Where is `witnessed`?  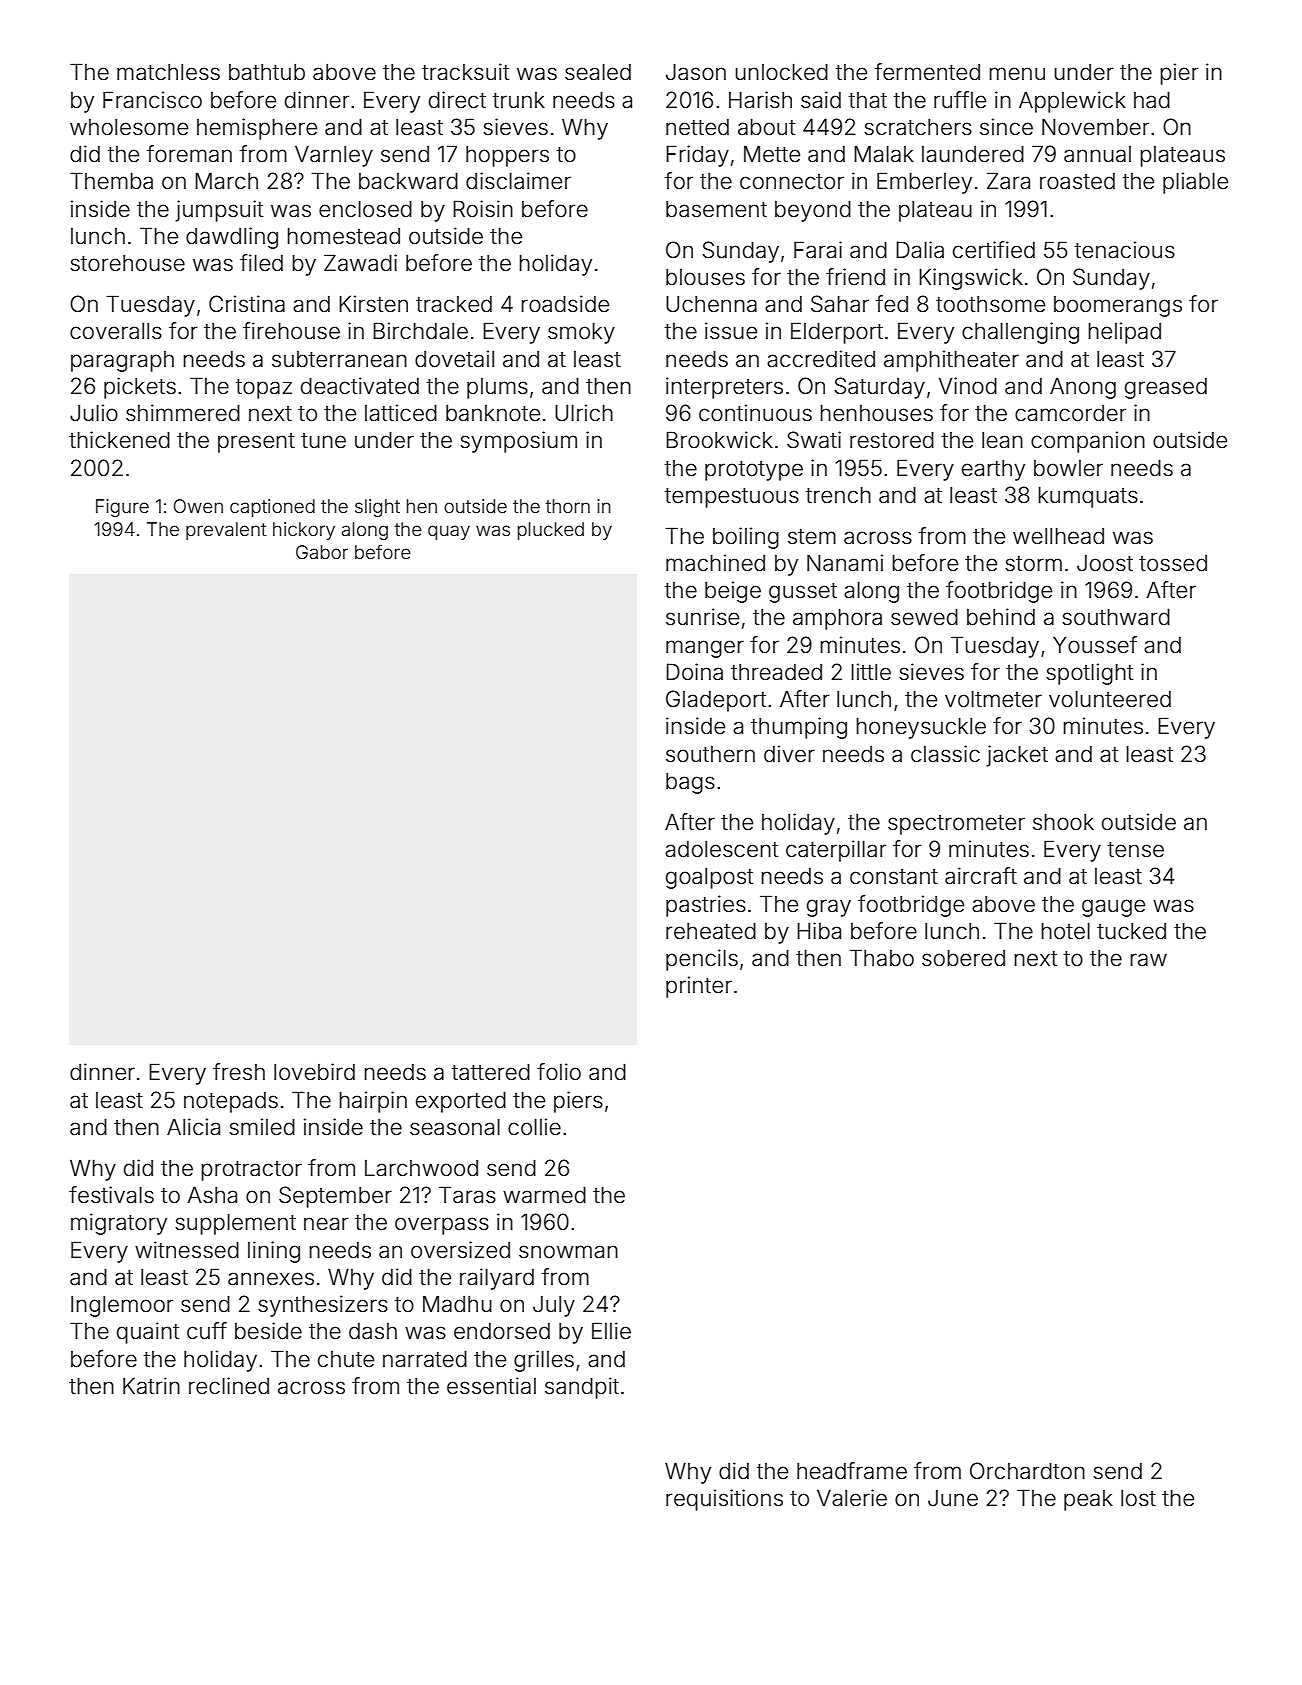 witnessed is located at coordinates (187, 1250).
